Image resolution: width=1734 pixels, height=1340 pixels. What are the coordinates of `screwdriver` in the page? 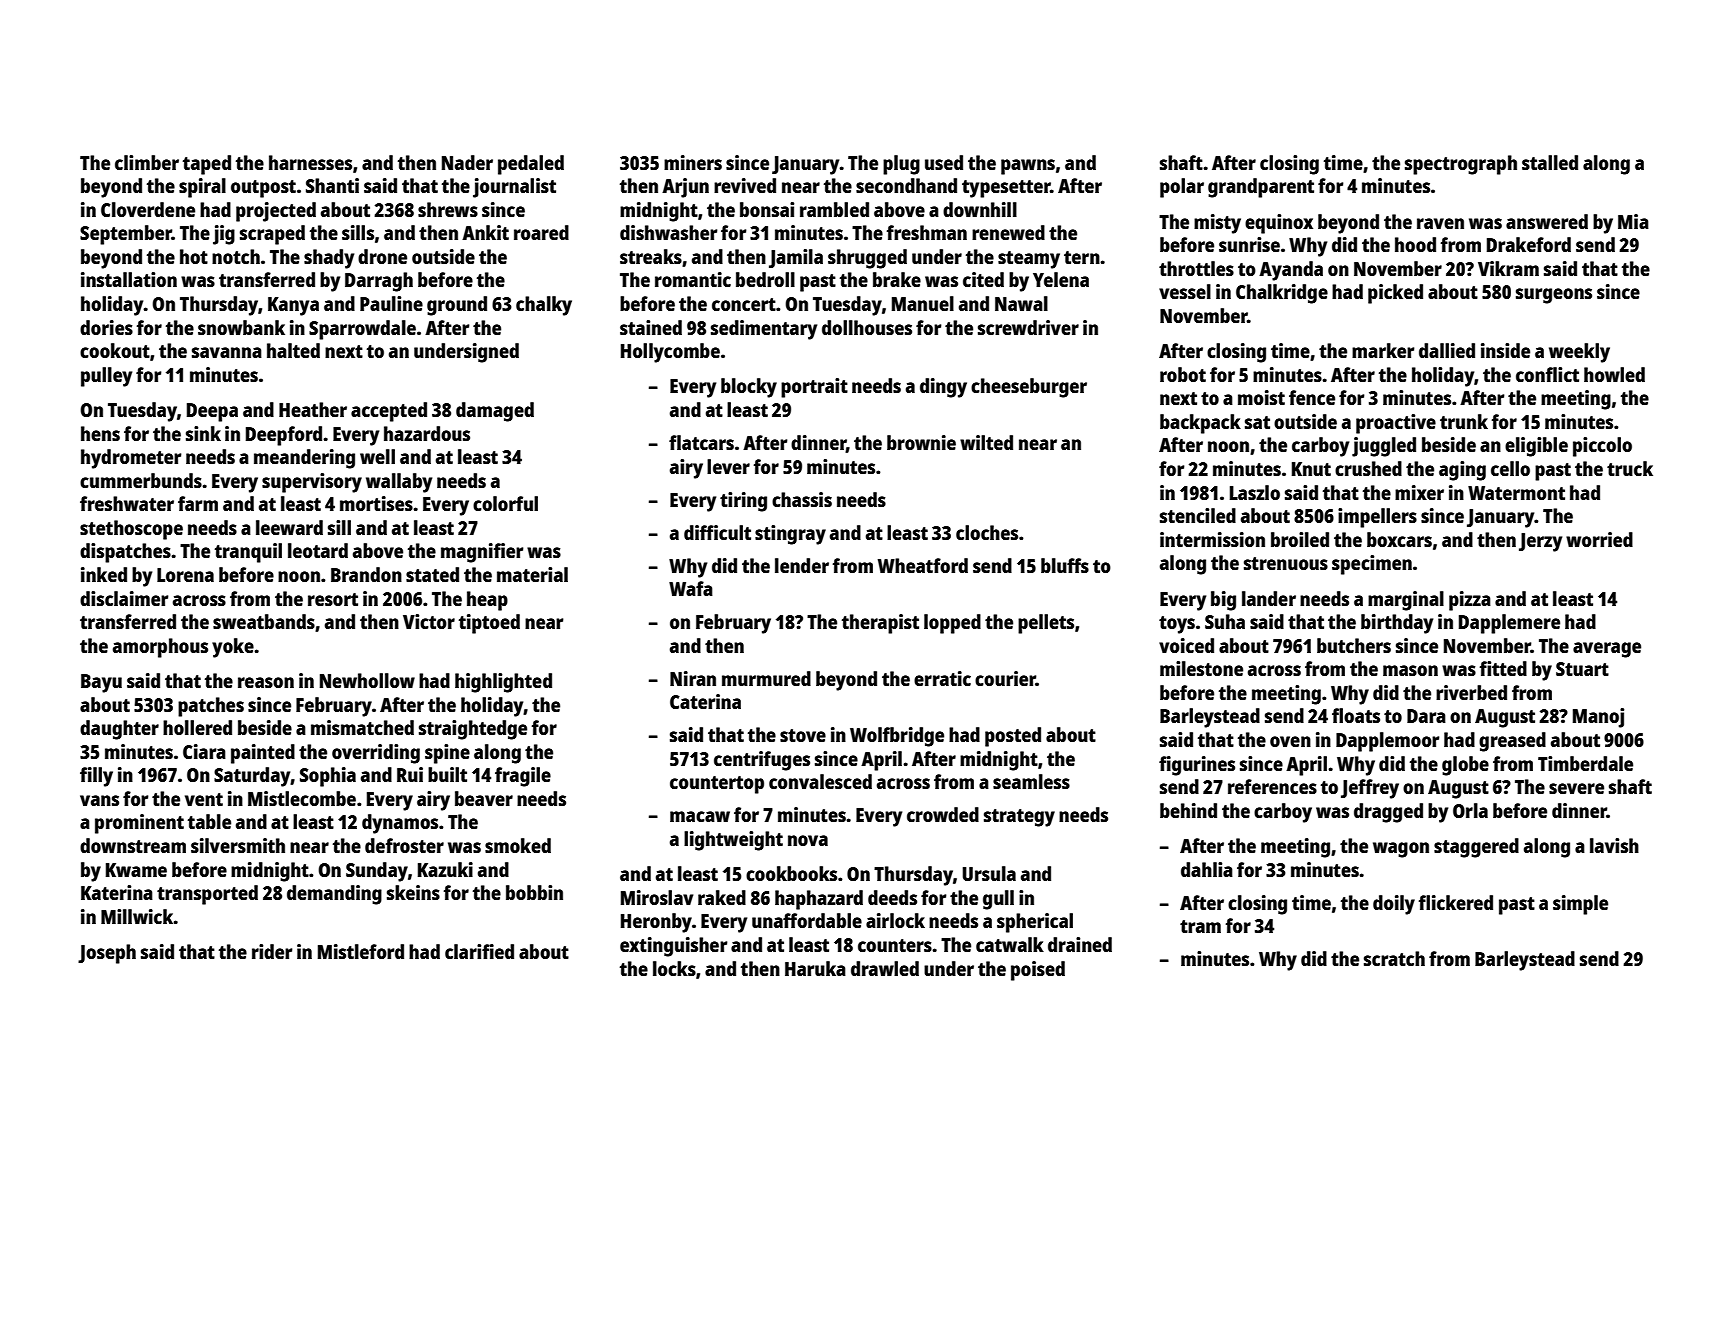 It's located at (1028, 327).
